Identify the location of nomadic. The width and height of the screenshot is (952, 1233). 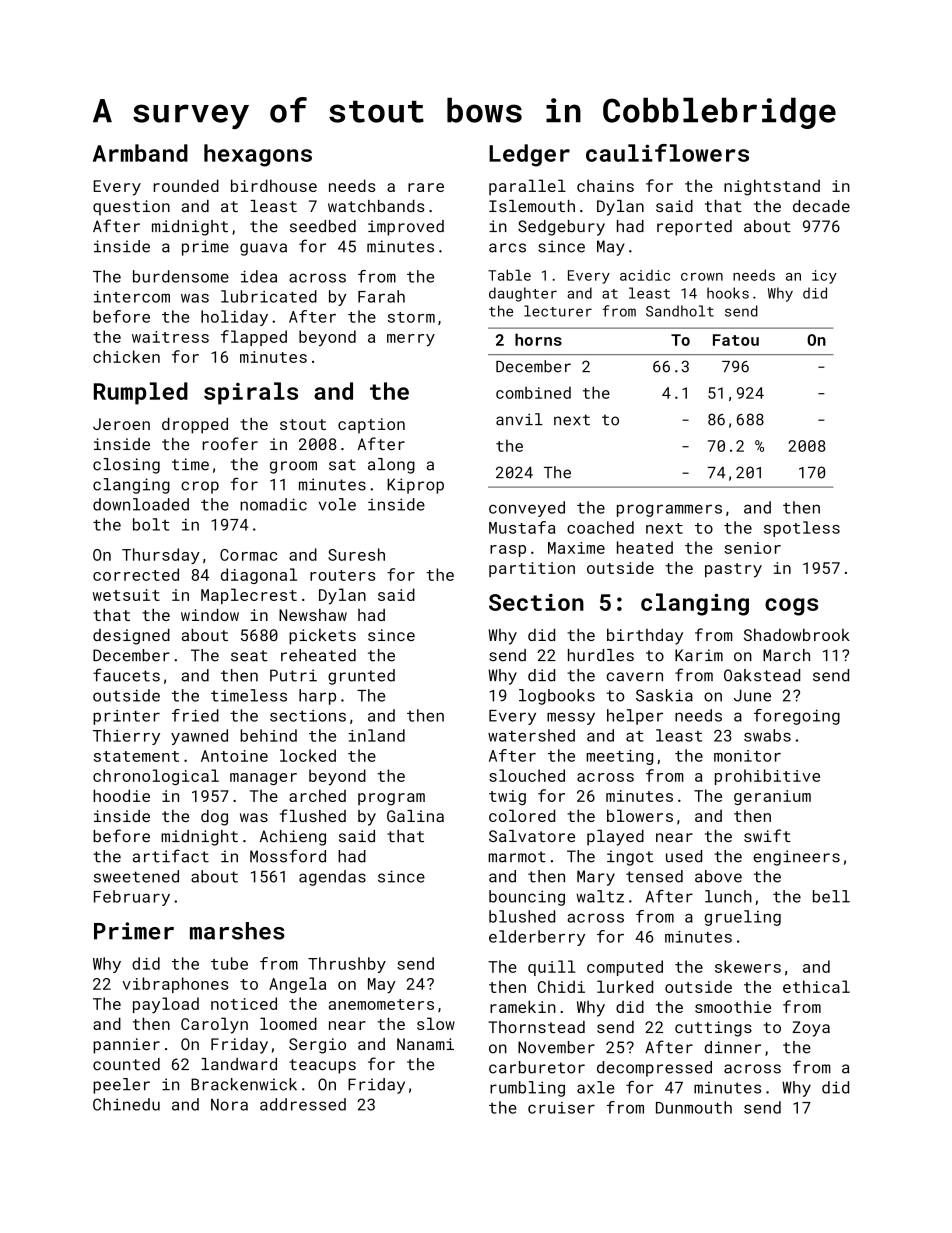
(273, 504).
